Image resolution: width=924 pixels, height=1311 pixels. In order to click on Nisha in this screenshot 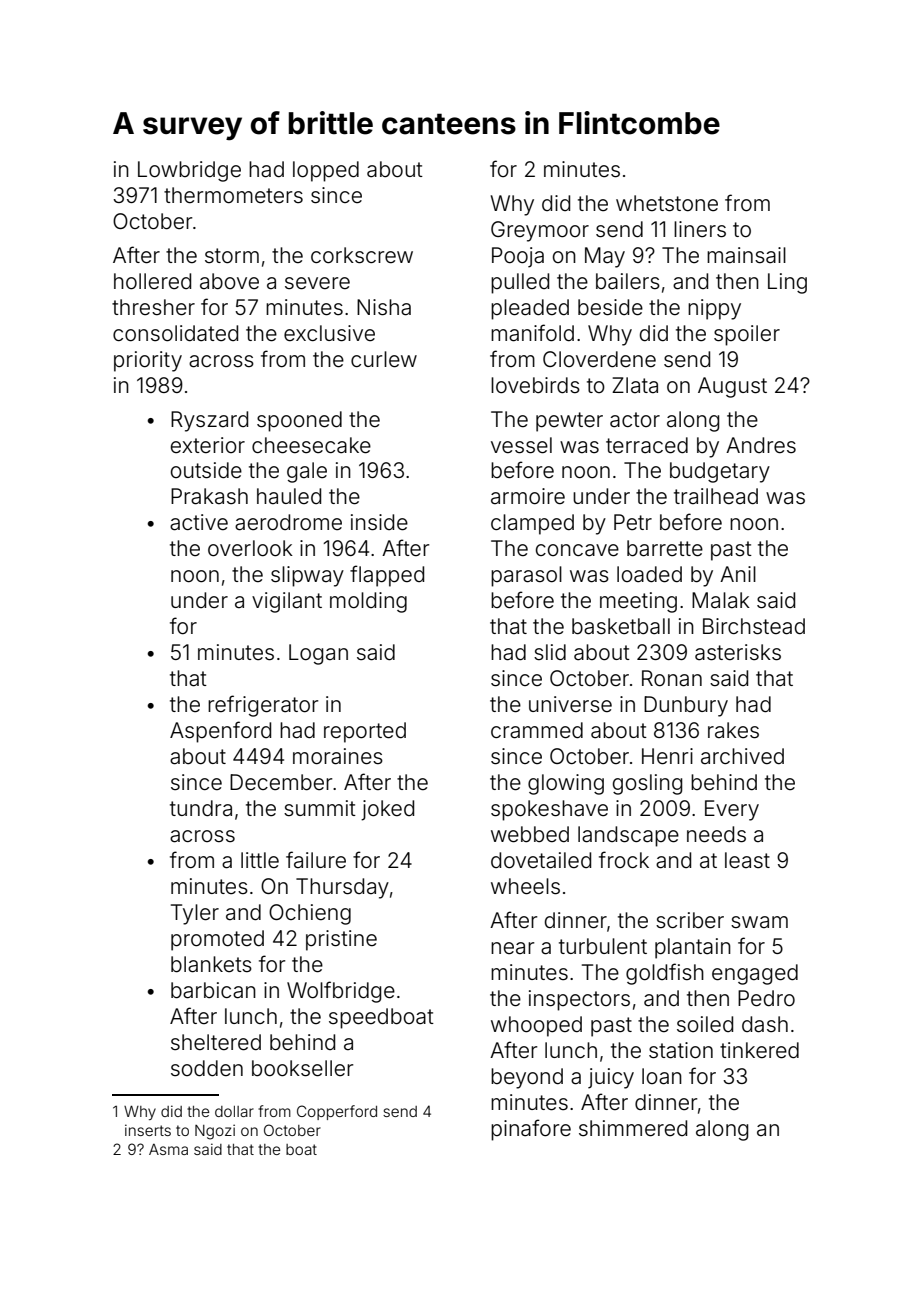, I will do `click(384, 307)`.
